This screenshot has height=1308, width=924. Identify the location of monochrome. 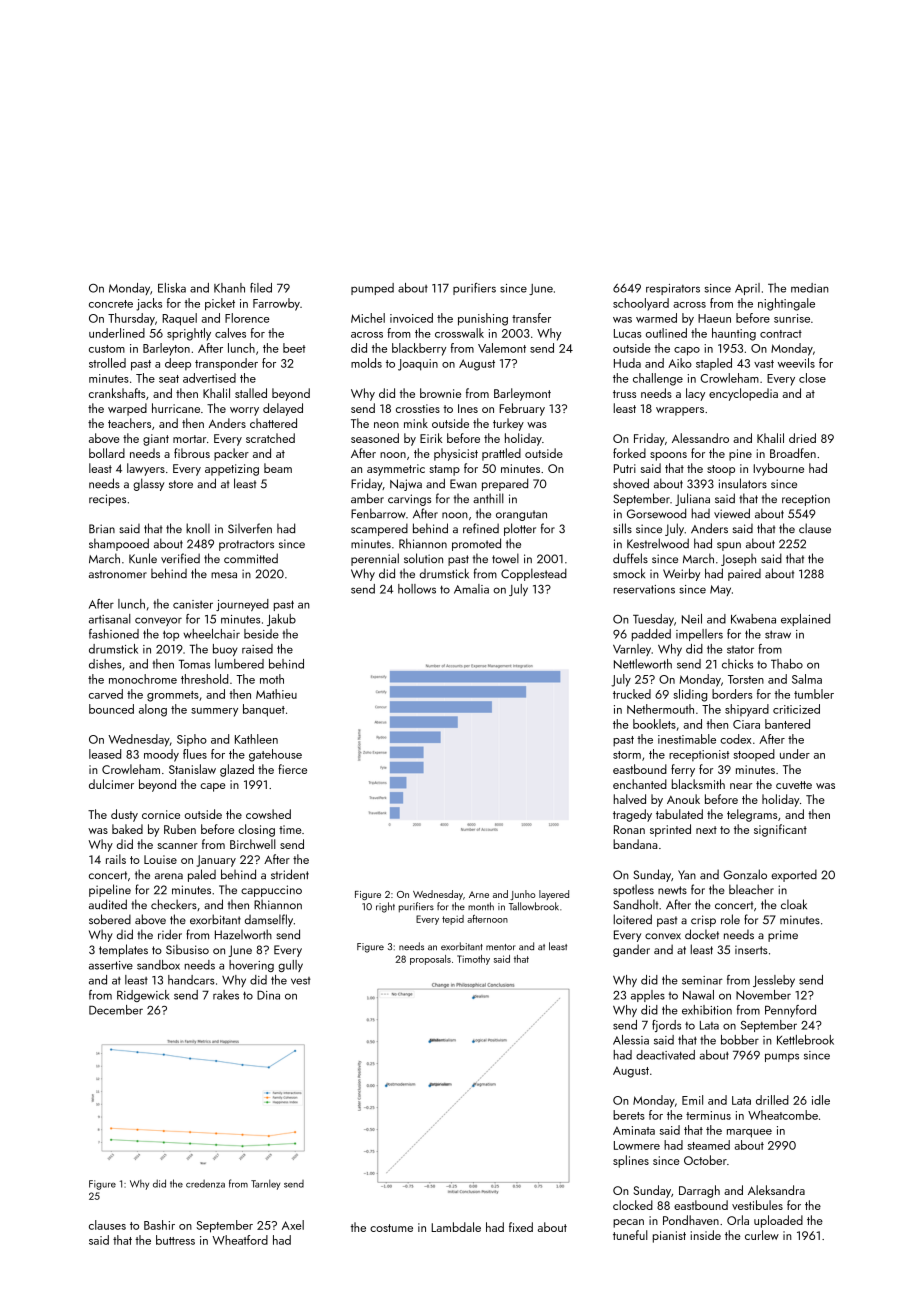
(143, 679).
